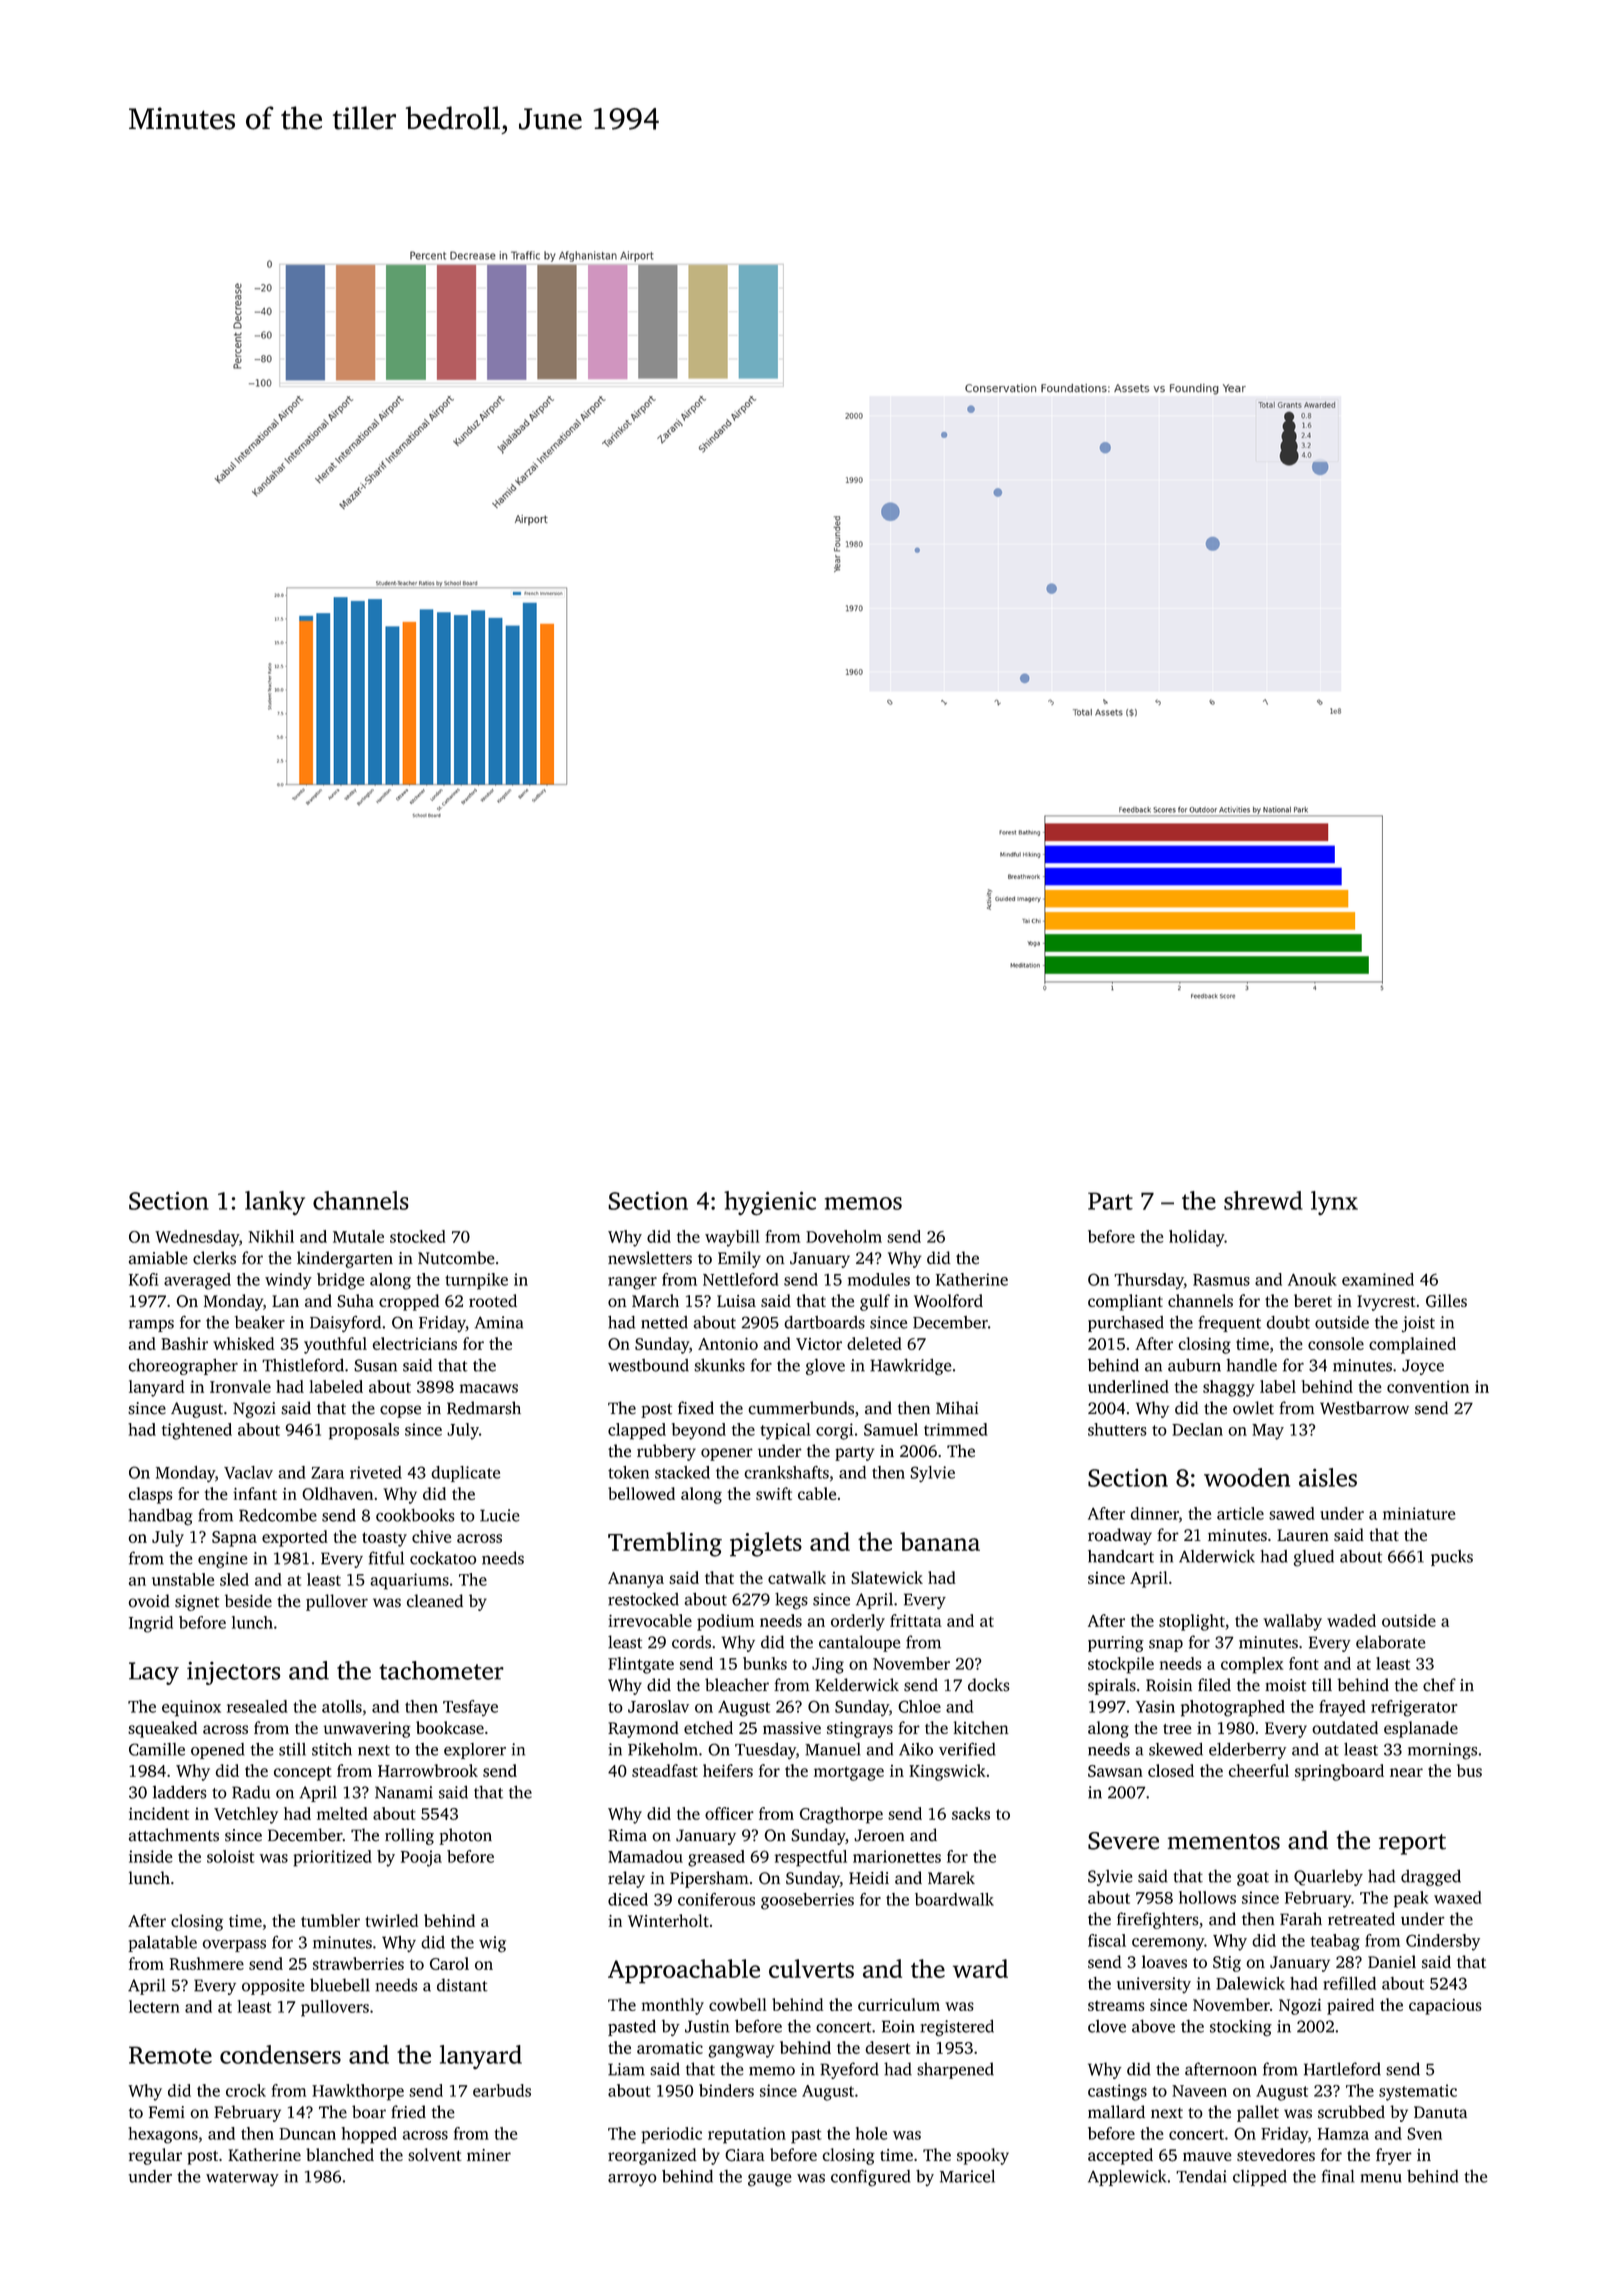  I want to click on stingrays, so click(860, 1730).
